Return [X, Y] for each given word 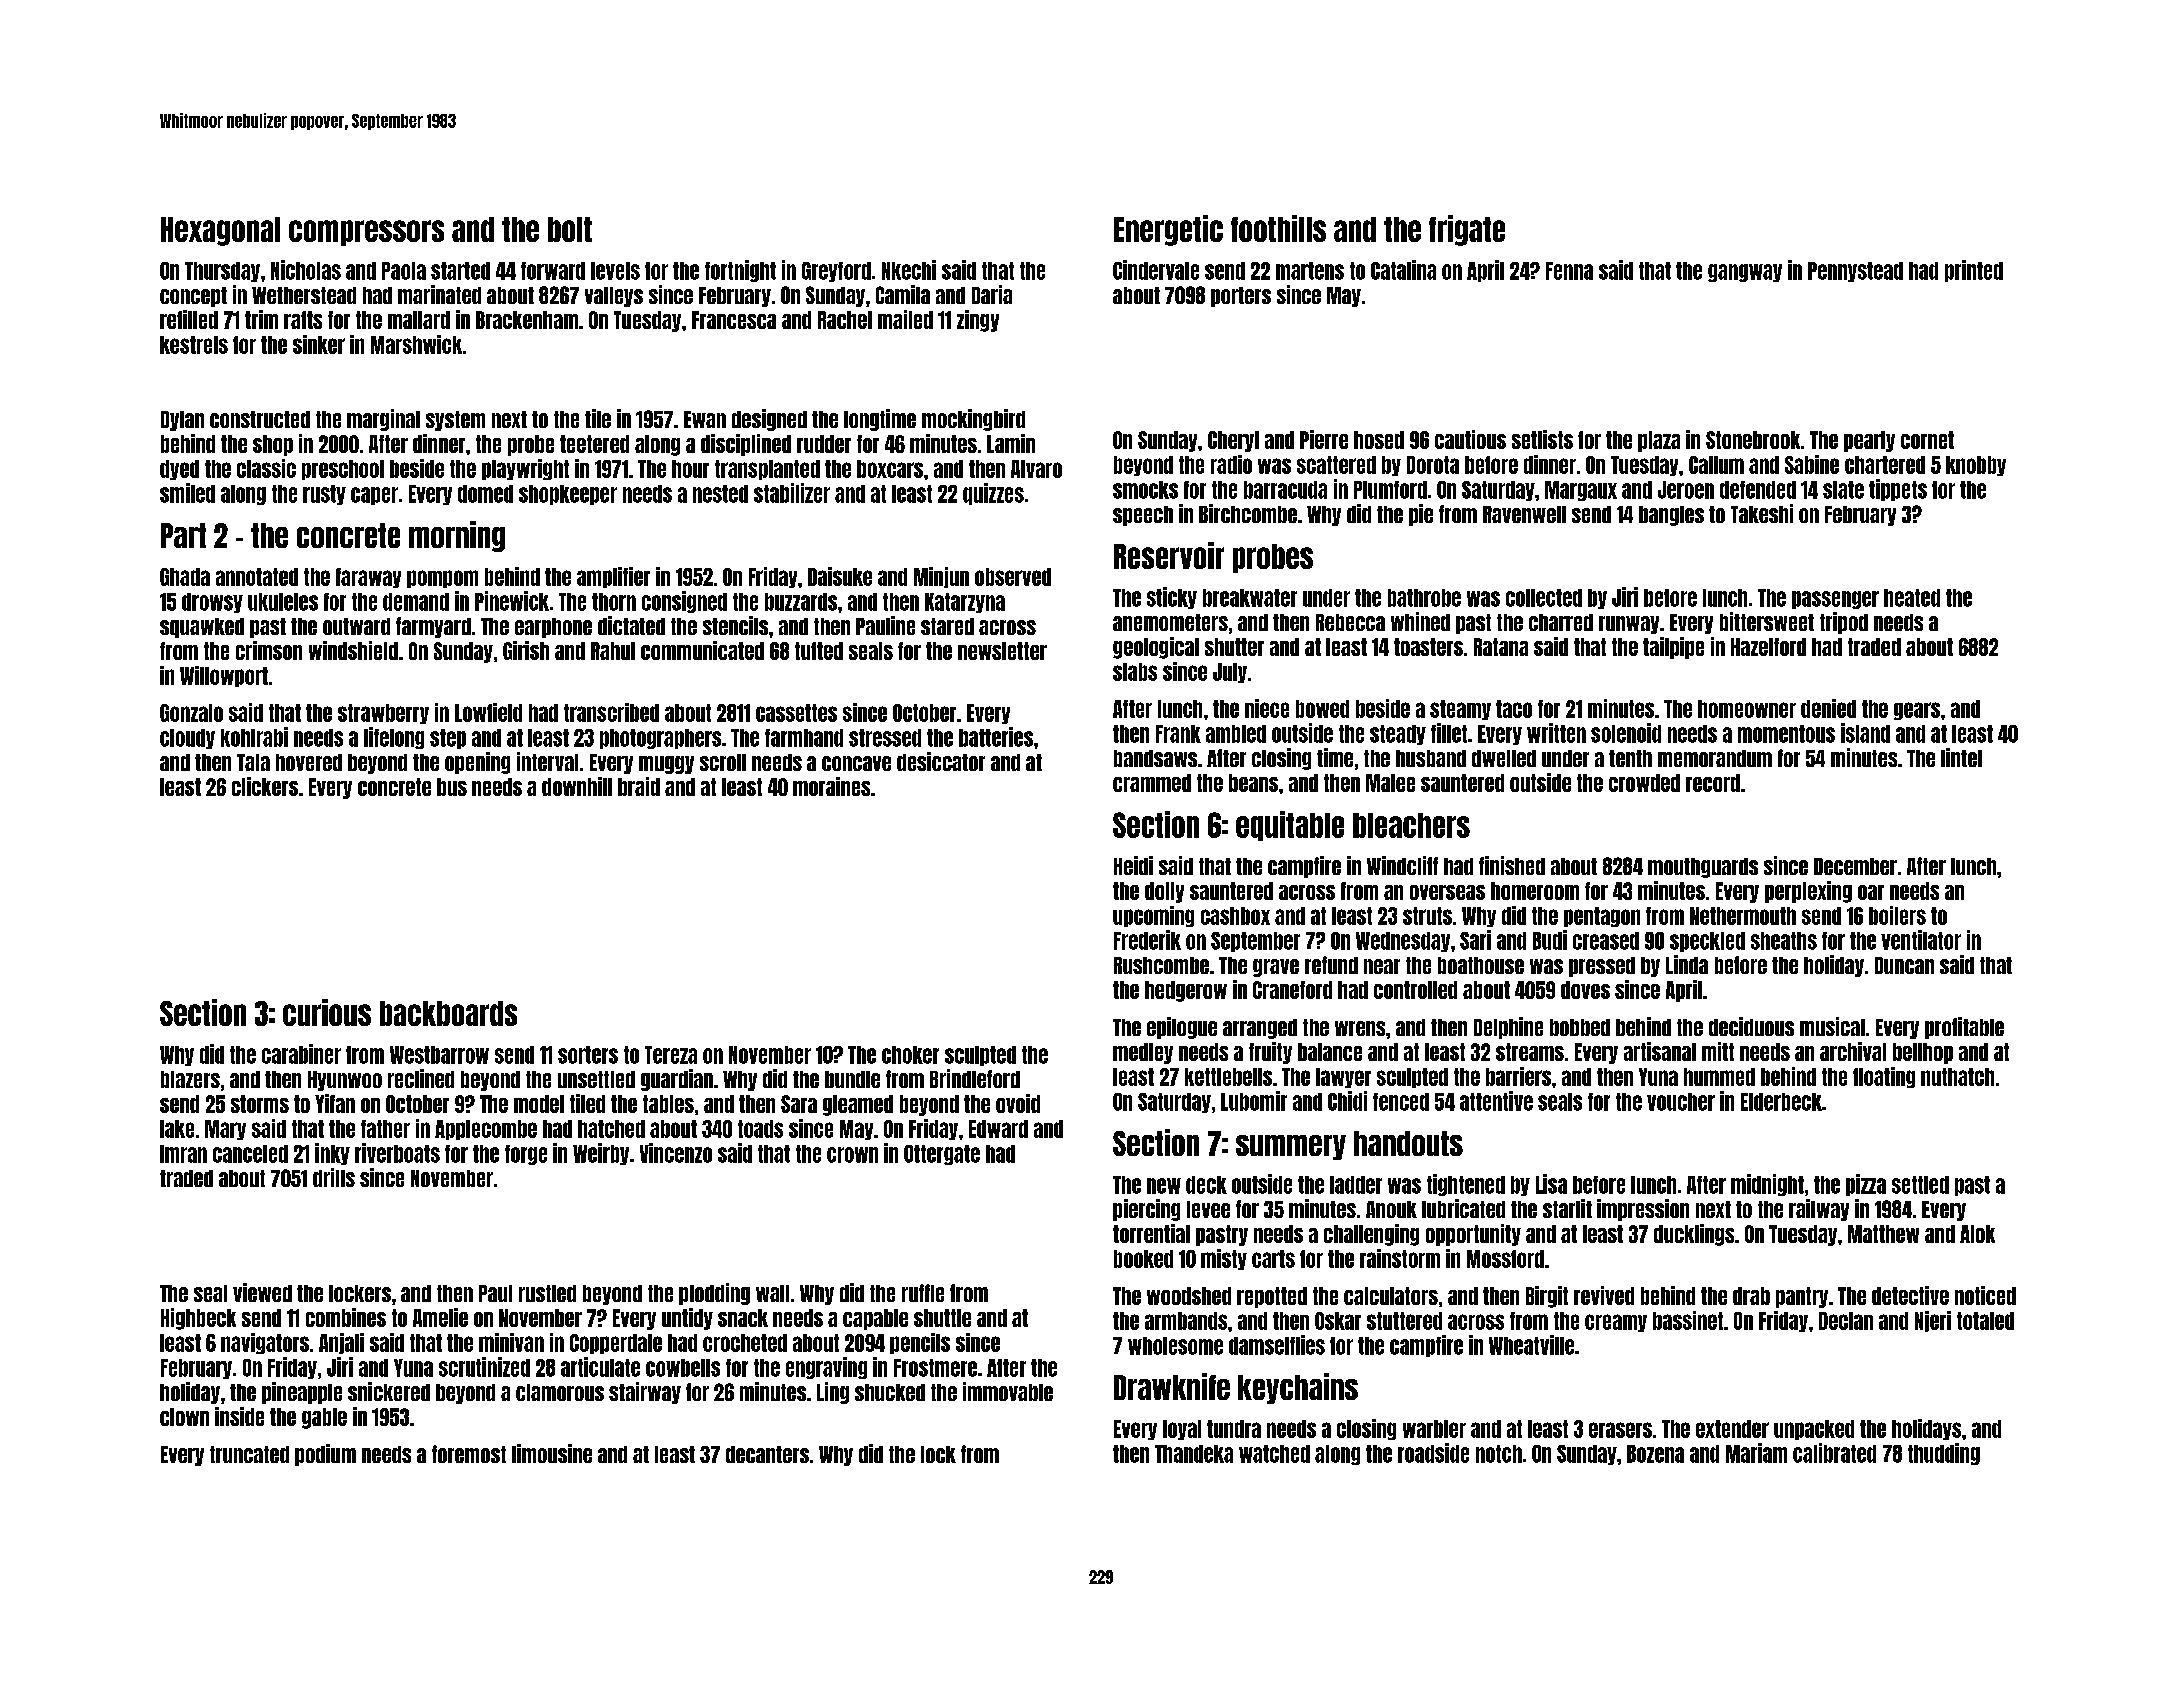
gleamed [858, 1105]
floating [1884, 1077]
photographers [660, 739]
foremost [469, 1454]
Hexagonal [220, 231]
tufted [819, 651]
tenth [1630, 758]
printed [1974, 271]
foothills [1278, 228]
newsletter [1002, 651]
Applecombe [486, 1130]
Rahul [613, 651]
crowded [1644, 783]
